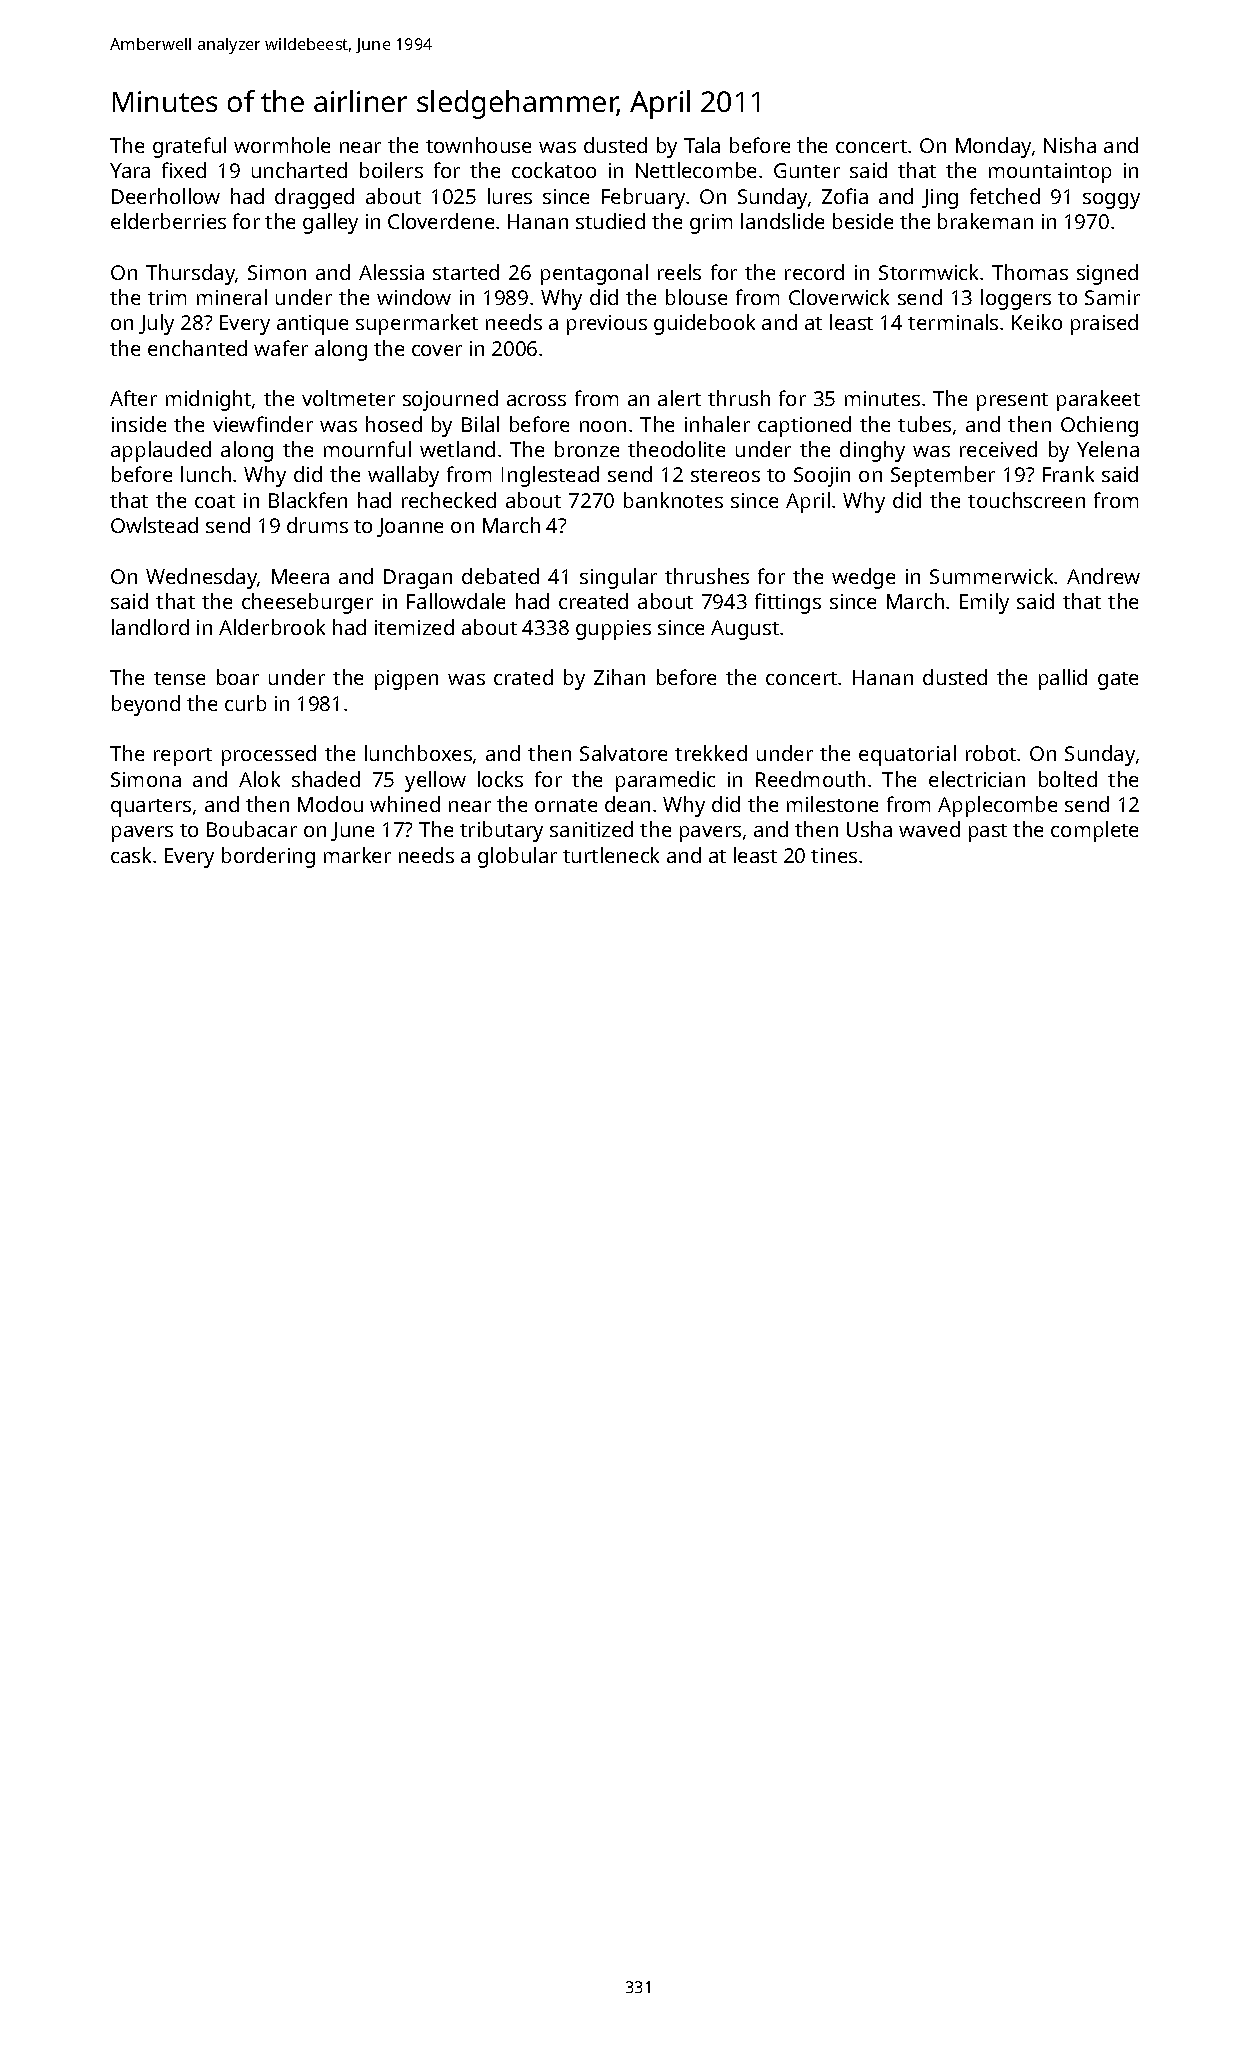 The image size is (1251, 2061). Describe the element at coordinates (357, 855) in the screenshot. I see `marker` at that location.
